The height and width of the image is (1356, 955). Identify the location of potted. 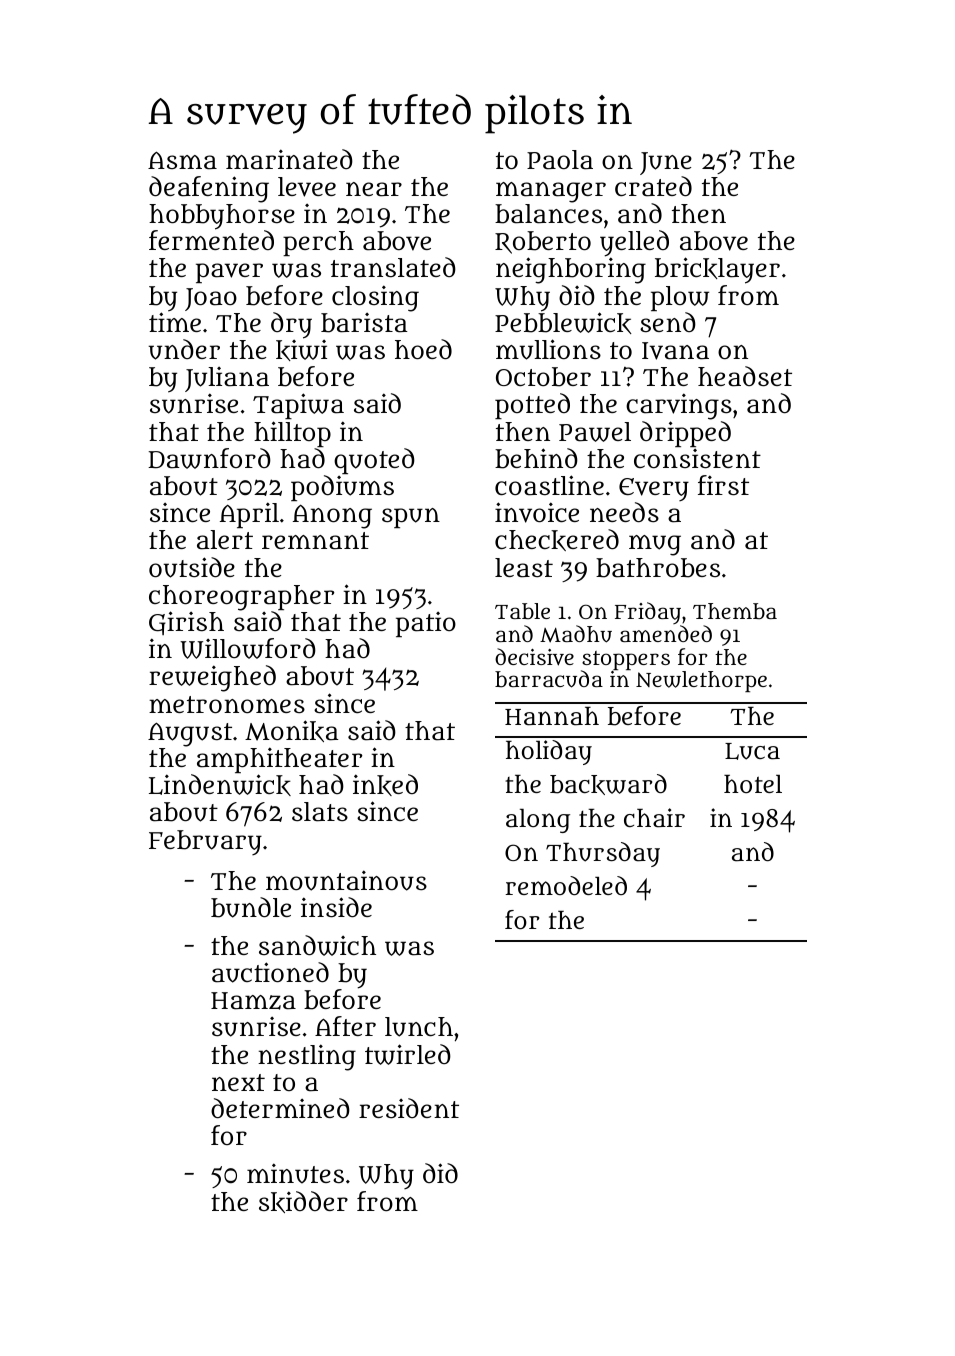
(532, 406).
